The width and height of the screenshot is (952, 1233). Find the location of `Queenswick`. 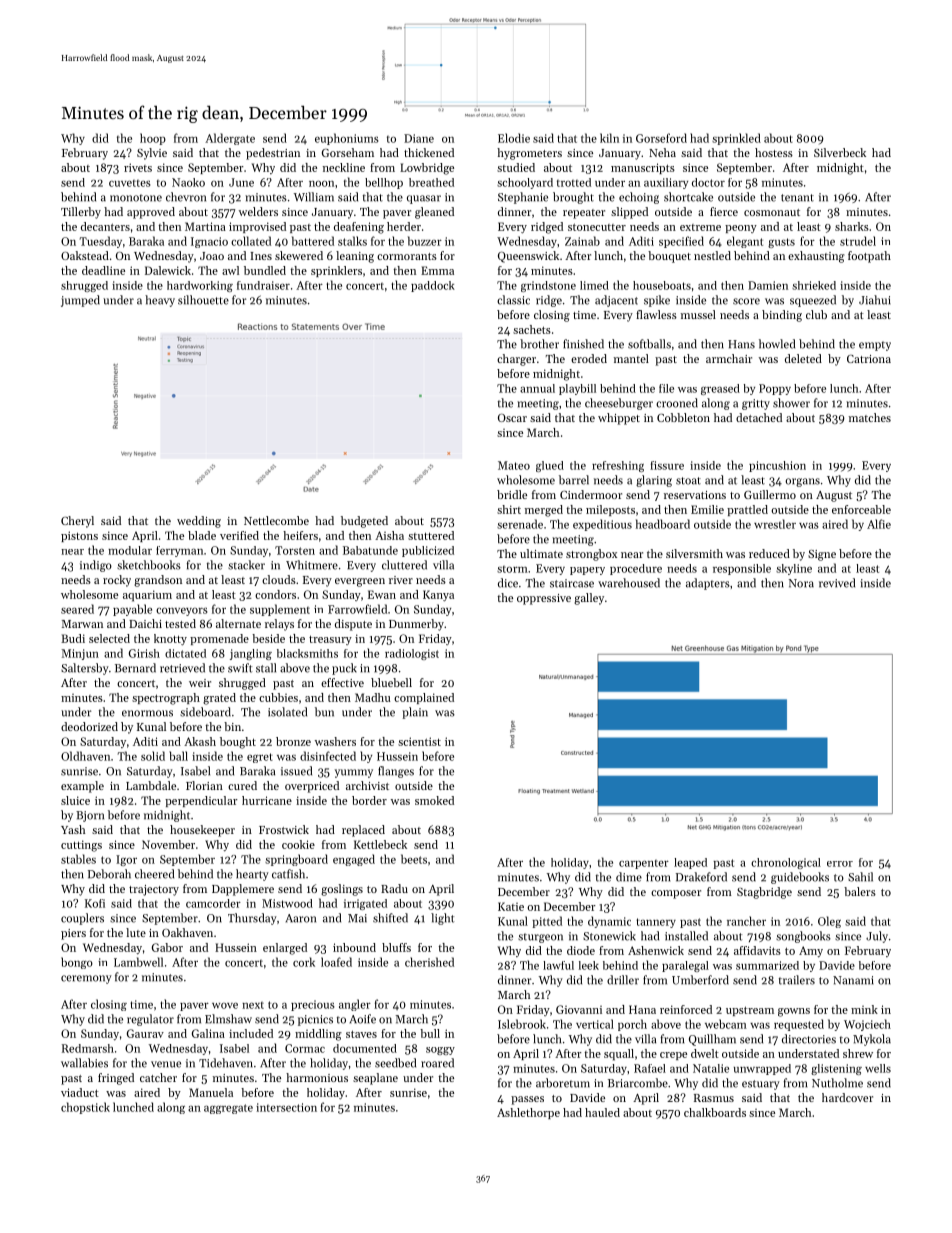

Queenswick is located at coordinates (528, 257).
